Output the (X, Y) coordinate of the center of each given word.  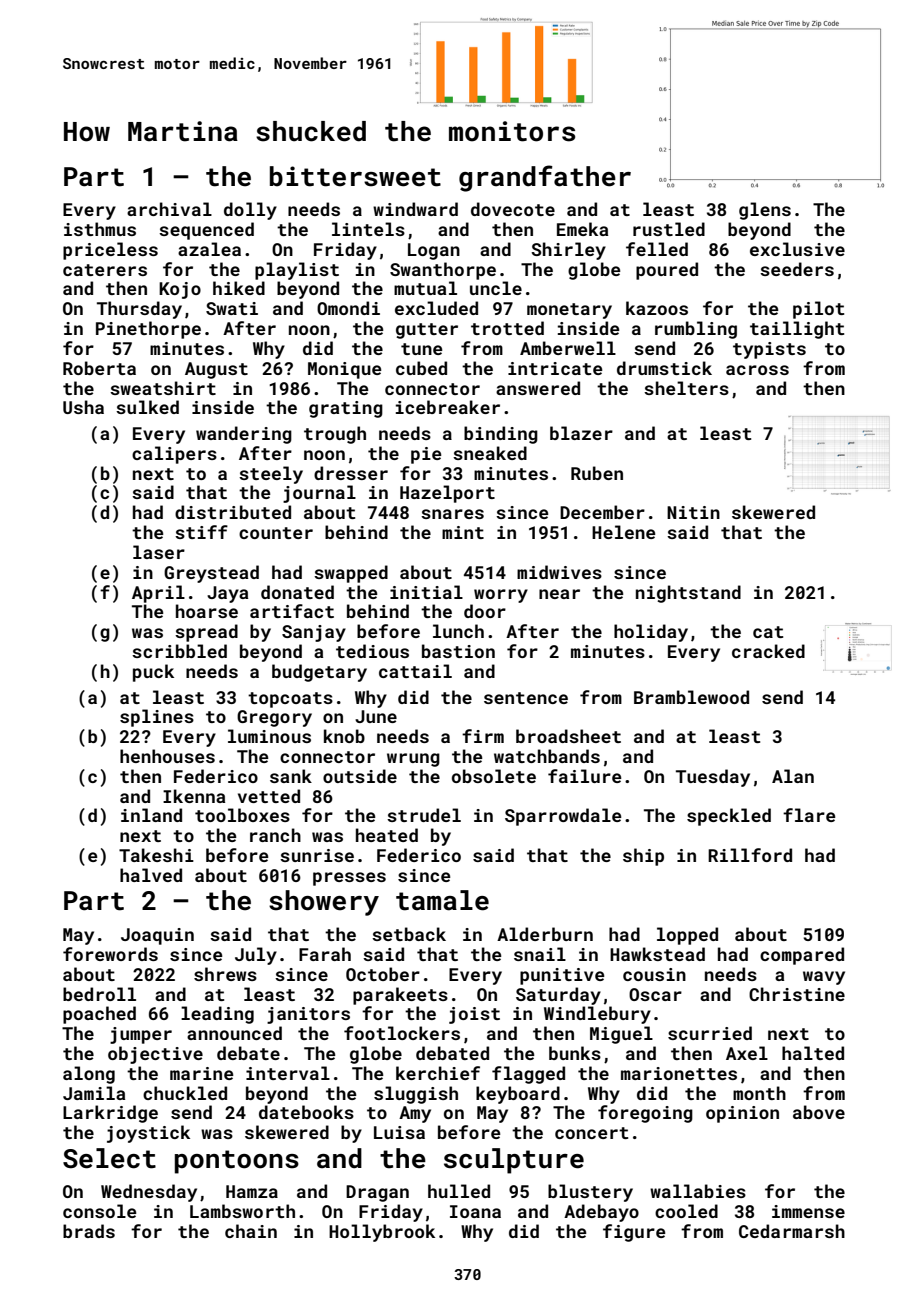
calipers (174, 455)
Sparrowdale (563, 817)
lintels (368, 229)
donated (297, 592)
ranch (275, 835)
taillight (797, 330)
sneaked (490, 453)
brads (89, 1231)
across (757, 370)
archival (169, 209)
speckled (729, 817)
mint (463, 532)
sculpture (514, 1161)
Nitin (693, 512)
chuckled (185, 1093)
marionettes (679, 1073)
